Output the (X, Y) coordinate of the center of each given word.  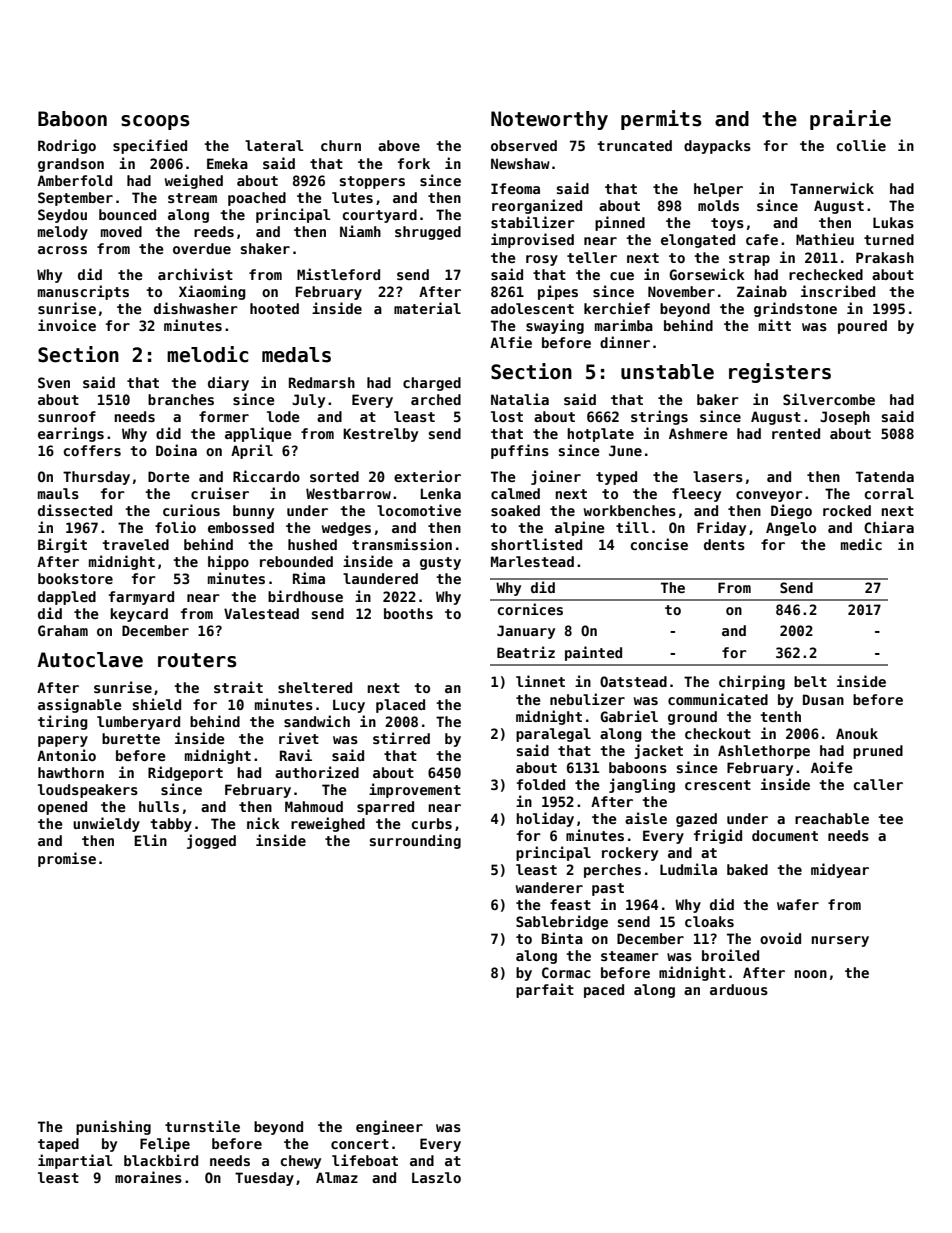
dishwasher (196, 308)
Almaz (337, 1177)
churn (341, 145)
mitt (775, 325)
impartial (75, 1161)
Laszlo (436, 1177)
